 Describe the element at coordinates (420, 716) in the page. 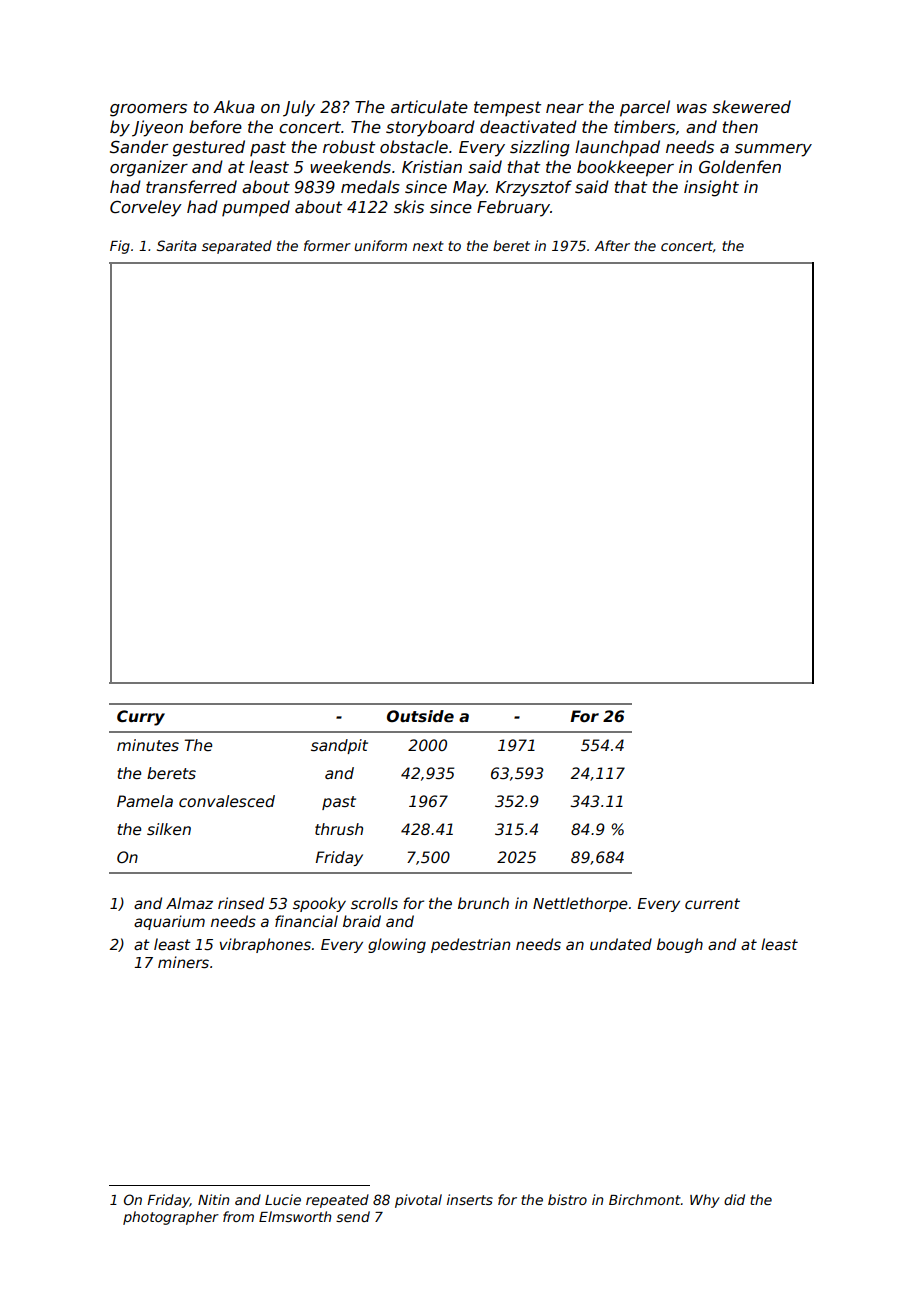

I see `Outside` at that location.
